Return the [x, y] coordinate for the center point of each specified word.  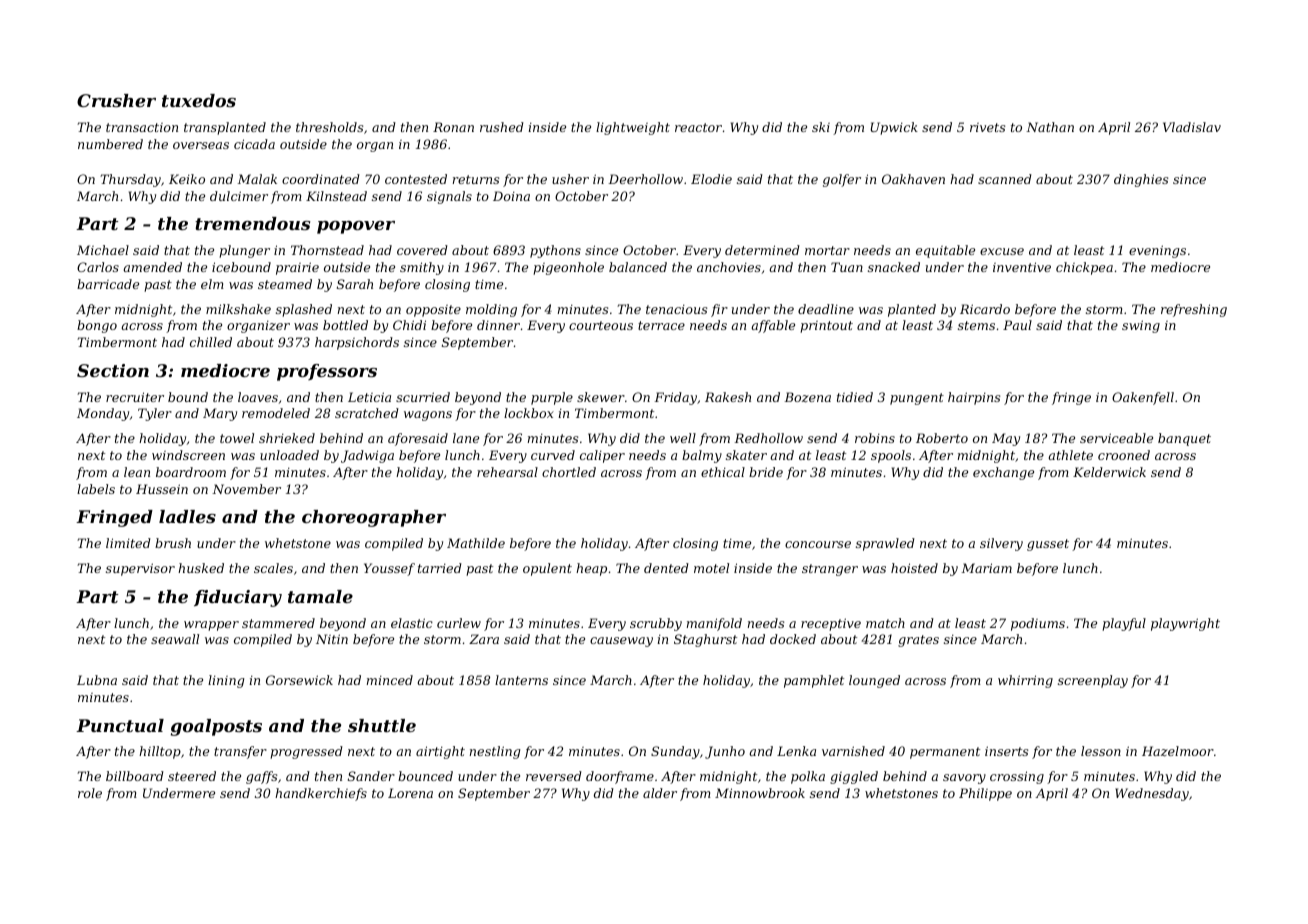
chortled [569, 472]
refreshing [1194, 310]
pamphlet [814, 681]
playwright [1185, 624]
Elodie [711, 179]
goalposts [216, 727]
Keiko [187, 179]
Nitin [332, 639]
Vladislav [1192, 127]
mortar [827, 250]
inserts [1006, 751]
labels [96, 489]
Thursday [130, 180]
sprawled [885, 544]
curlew [459, 623]
